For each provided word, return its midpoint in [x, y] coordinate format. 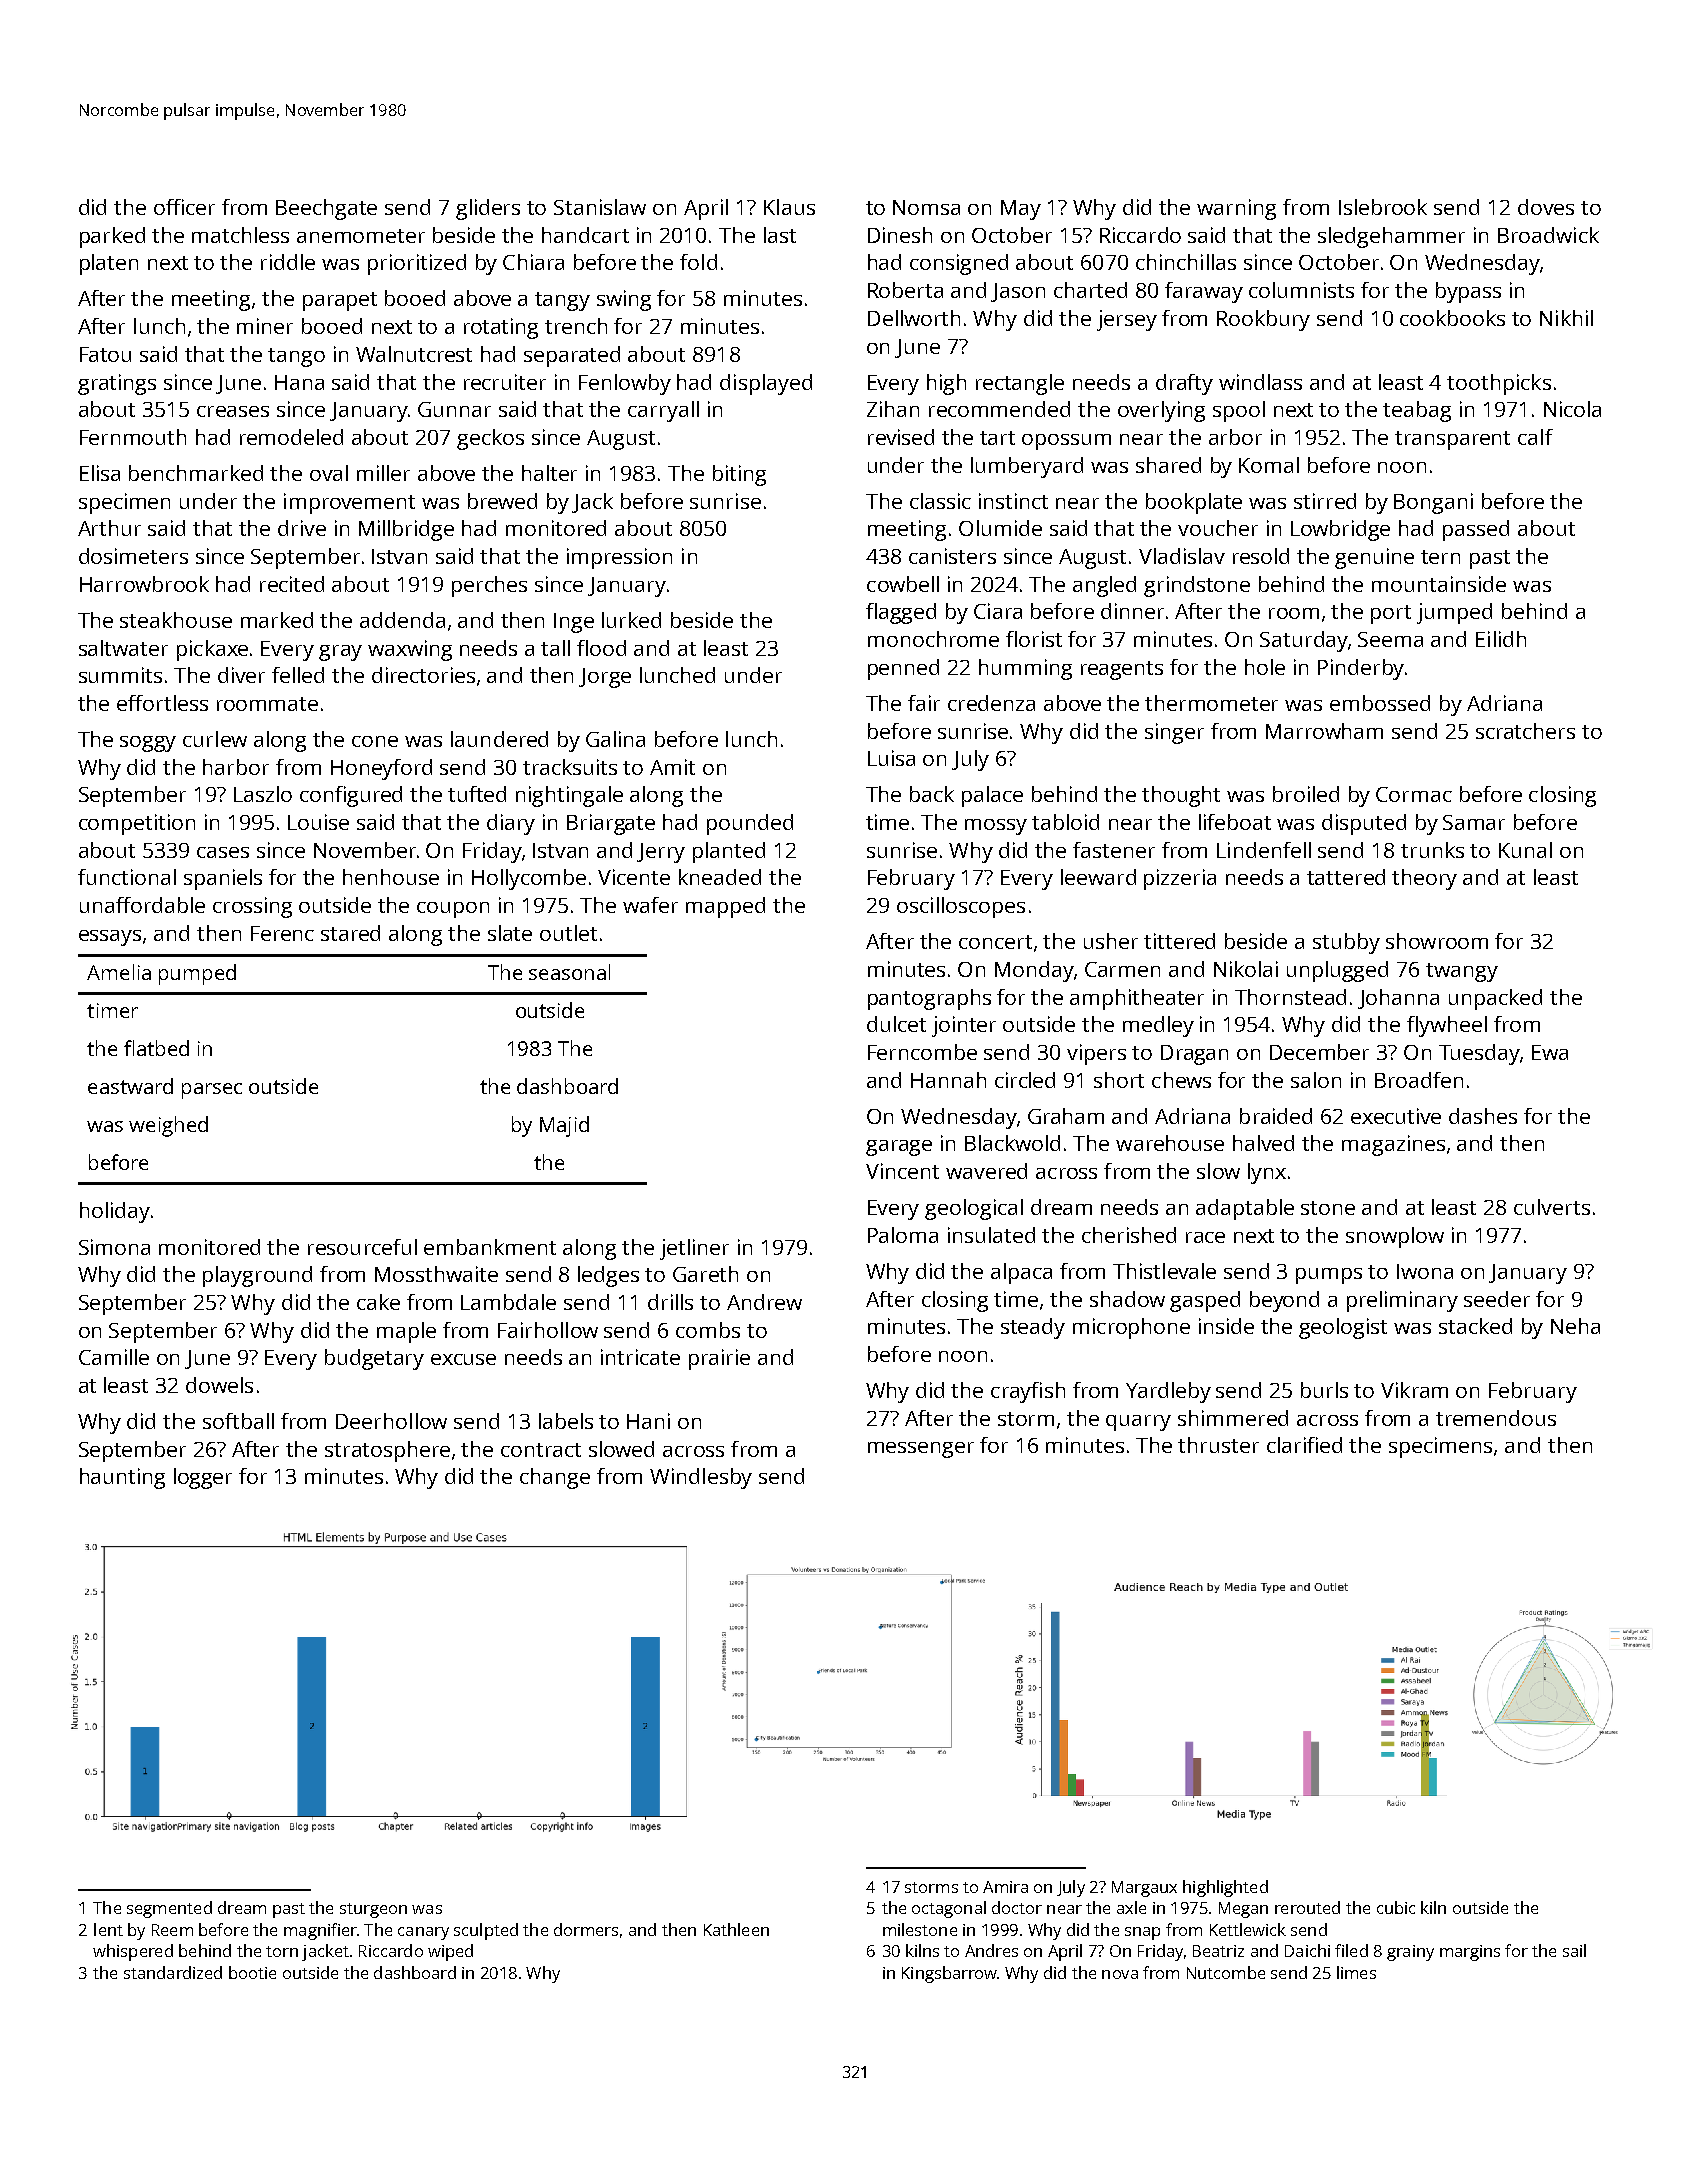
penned [903, 669]
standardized [173, 1972]
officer [184, 207]
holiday [115, 1212]
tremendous [1496, 1418]
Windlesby [701, 1478]
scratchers [1525, 731]
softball [238, 1421]
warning [1236, 209]
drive [302, 528]
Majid [564, 1126]
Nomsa [926, 207]
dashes [1483, 1116]
